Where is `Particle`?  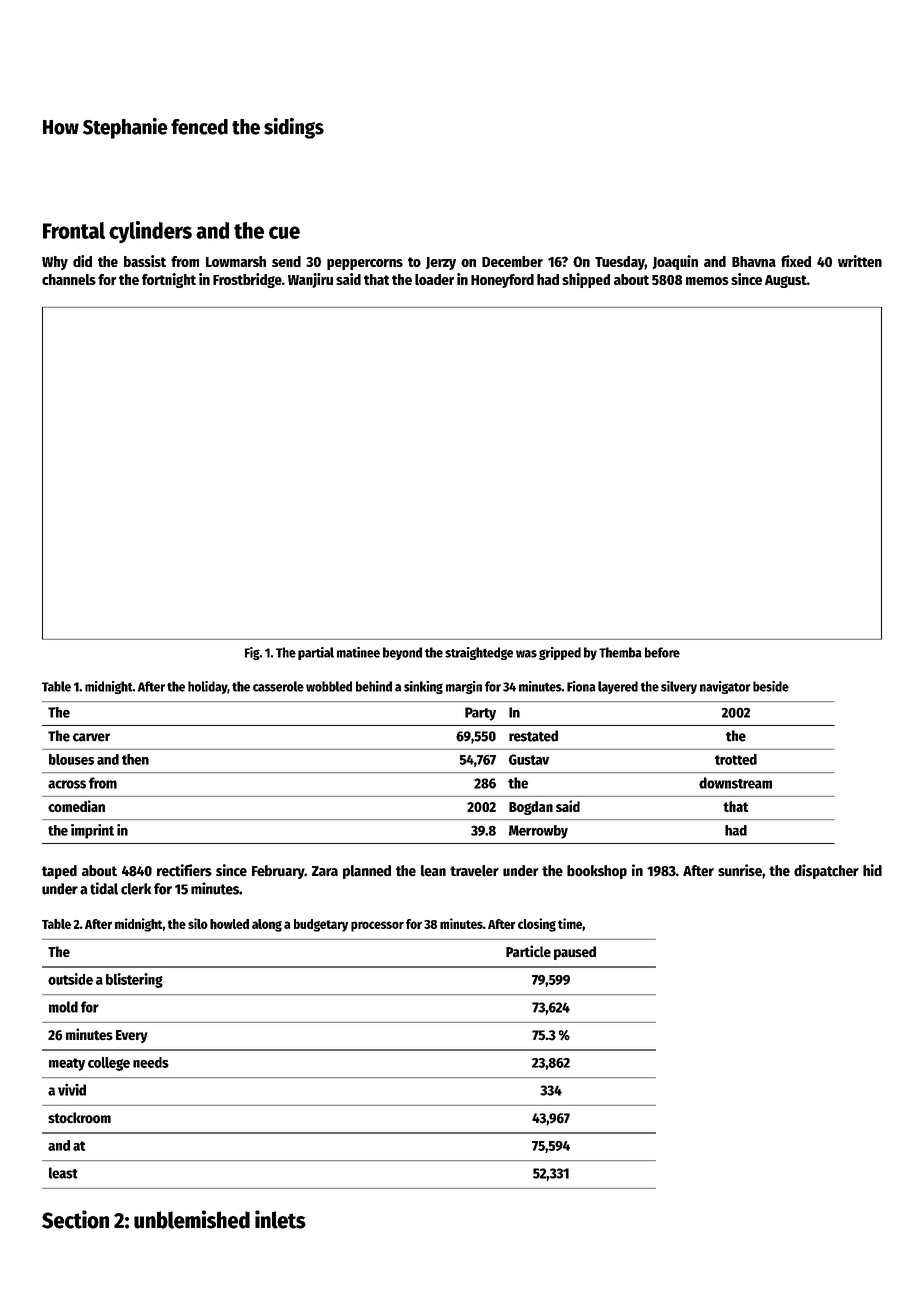 Particle is located at coordinates (528, 951).
